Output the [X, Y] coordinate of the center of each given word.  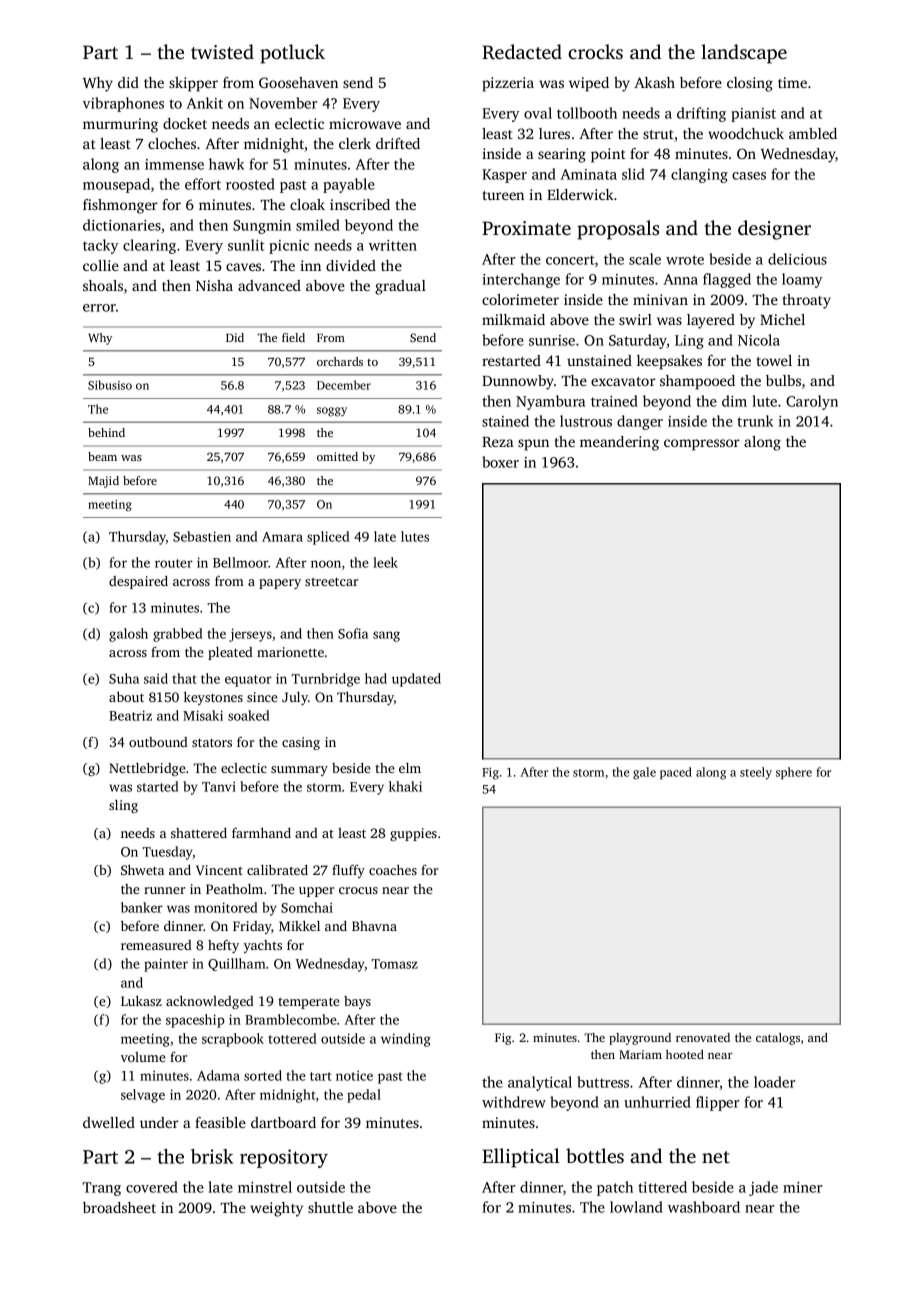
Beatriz [130, 715]
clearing [149, 246]
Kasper [504, 176]
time [792, 82]
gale [644, 773]
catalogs [778, 1039]
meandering [619, 443]
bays [357, 1002]
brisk [212, 1156]
